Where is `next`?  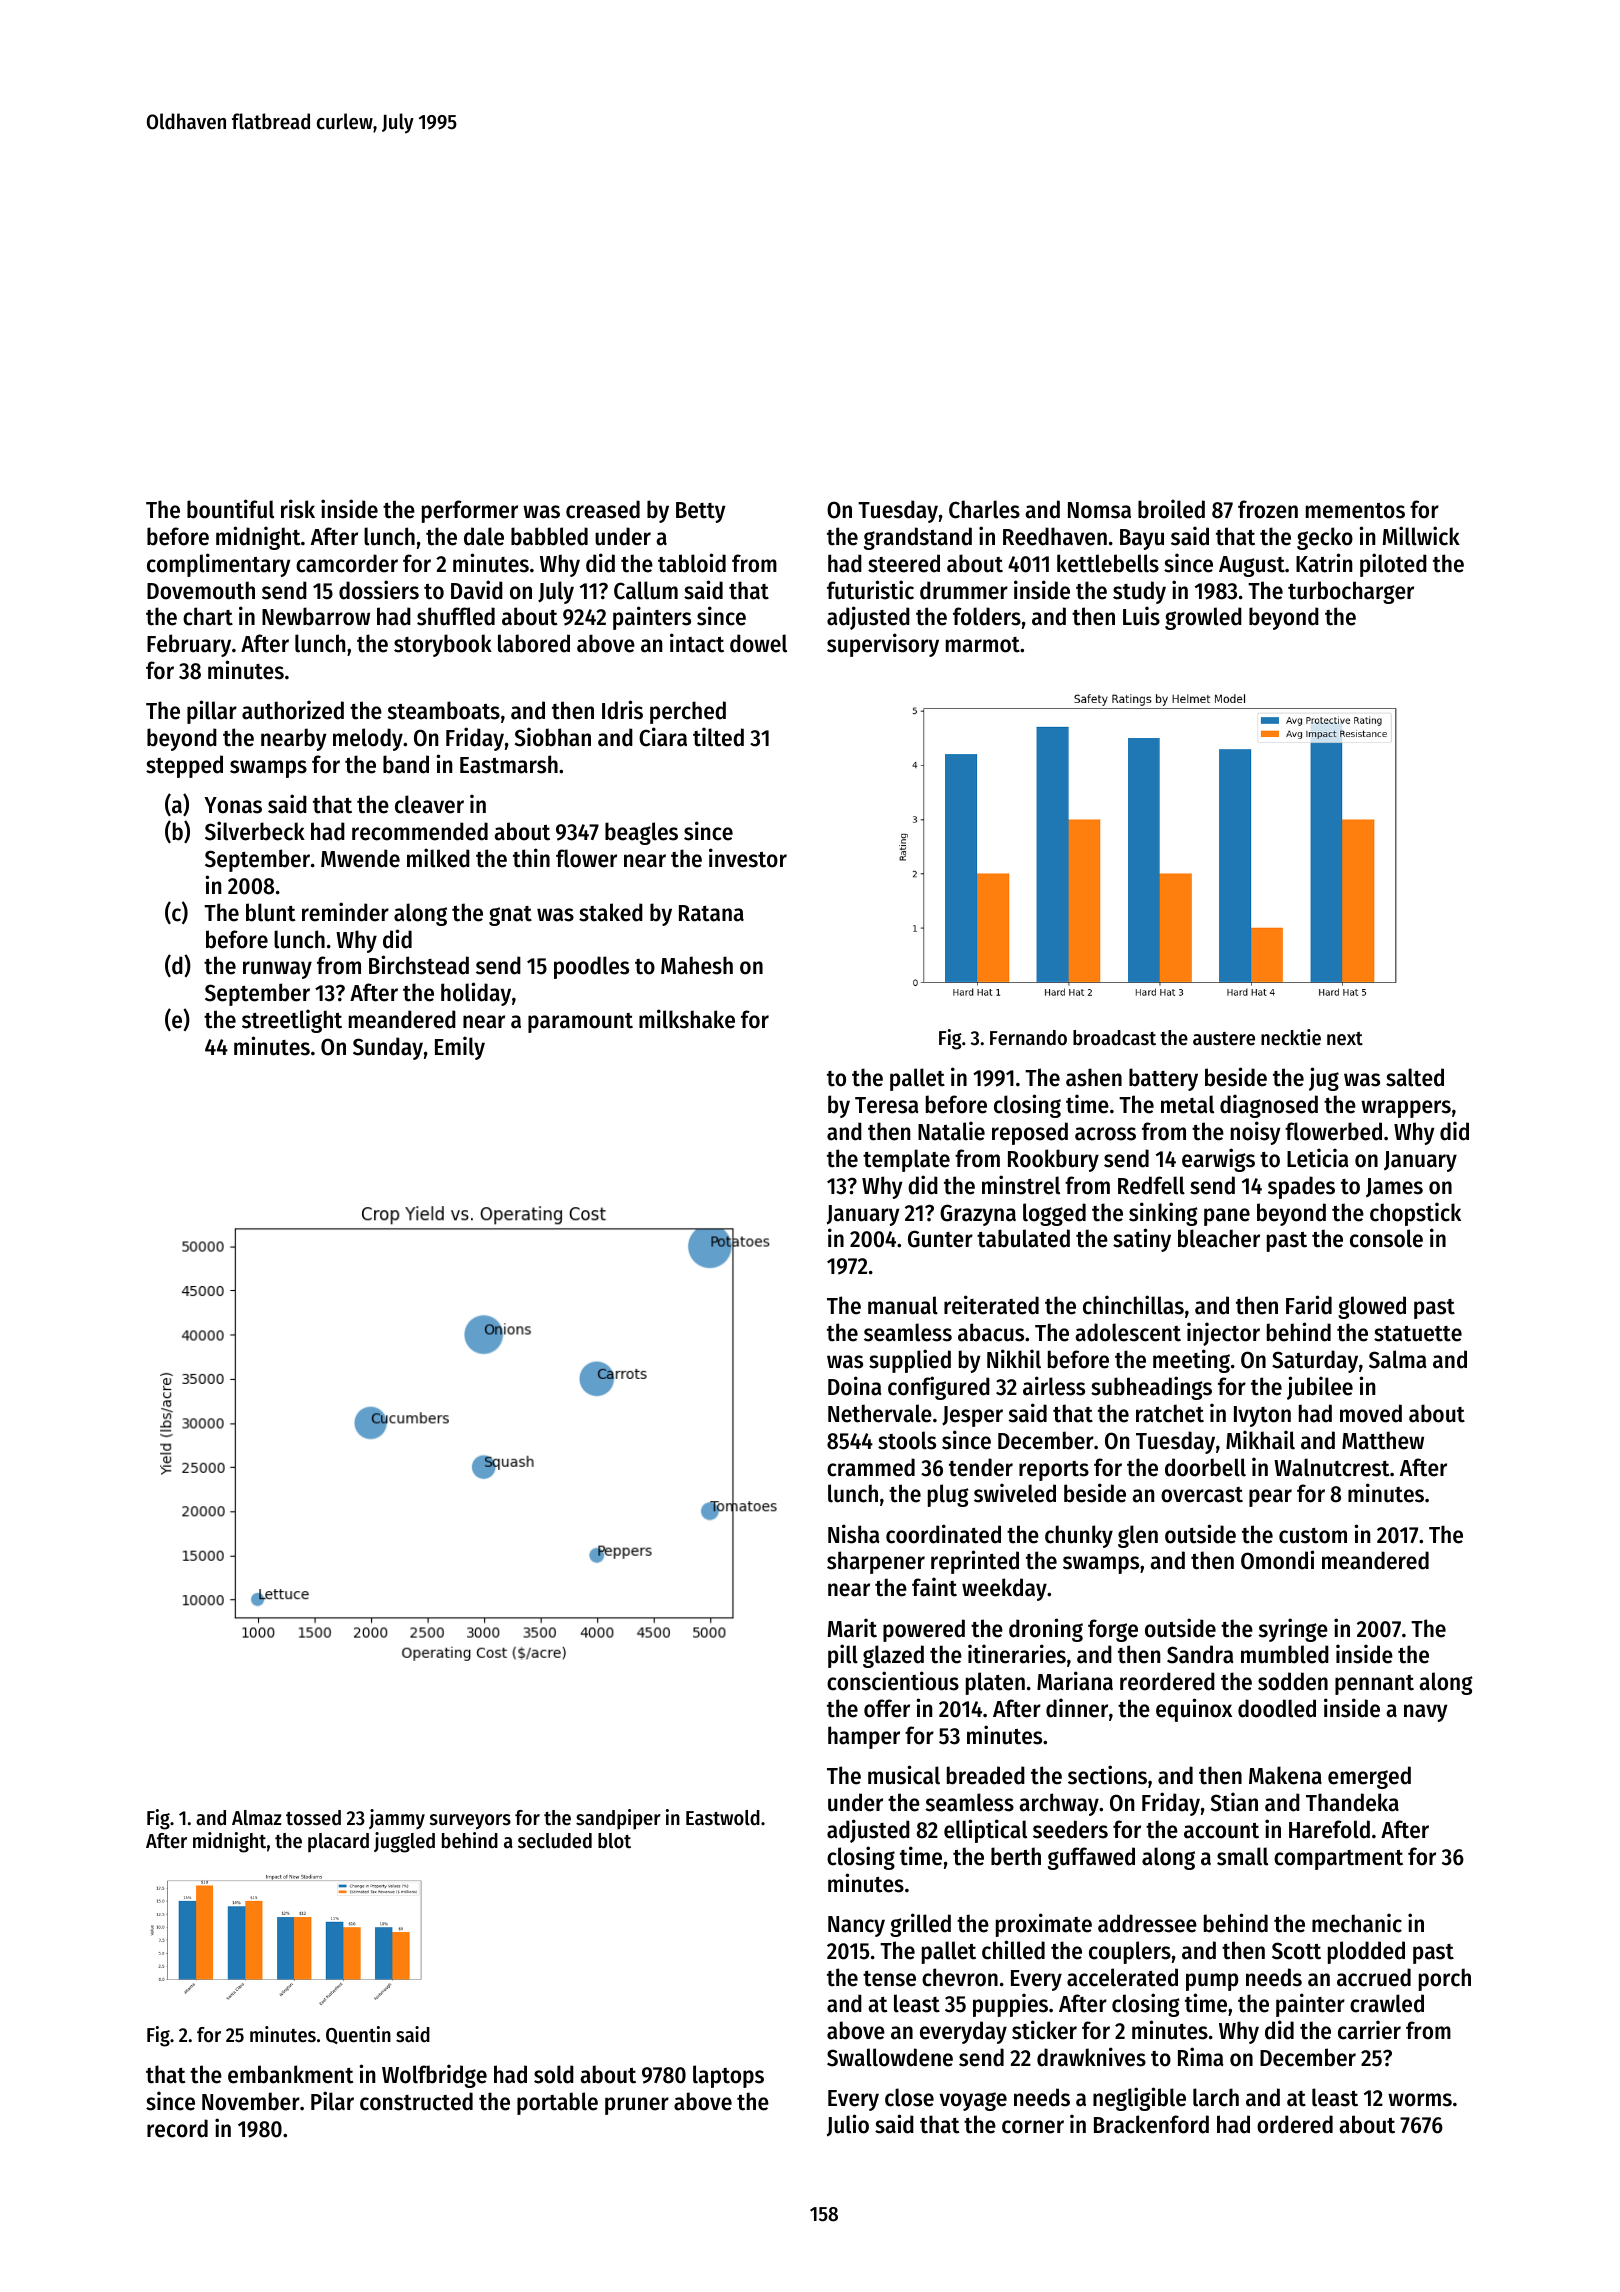 next is located at coordinates (1345, 1039).
